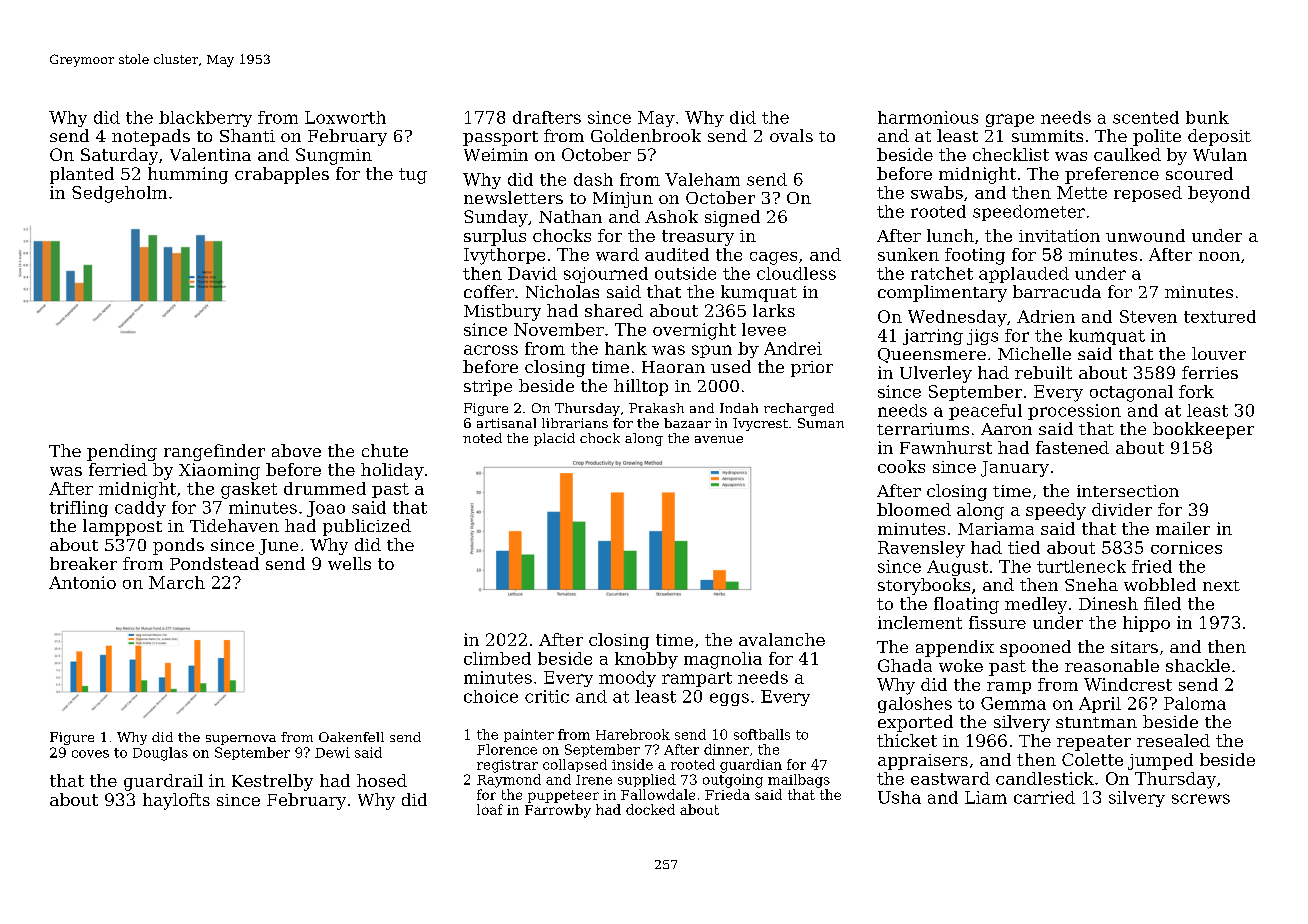 The width and height of the image is (1308, 924). I want to click on bunk, so click(1207, 117).
